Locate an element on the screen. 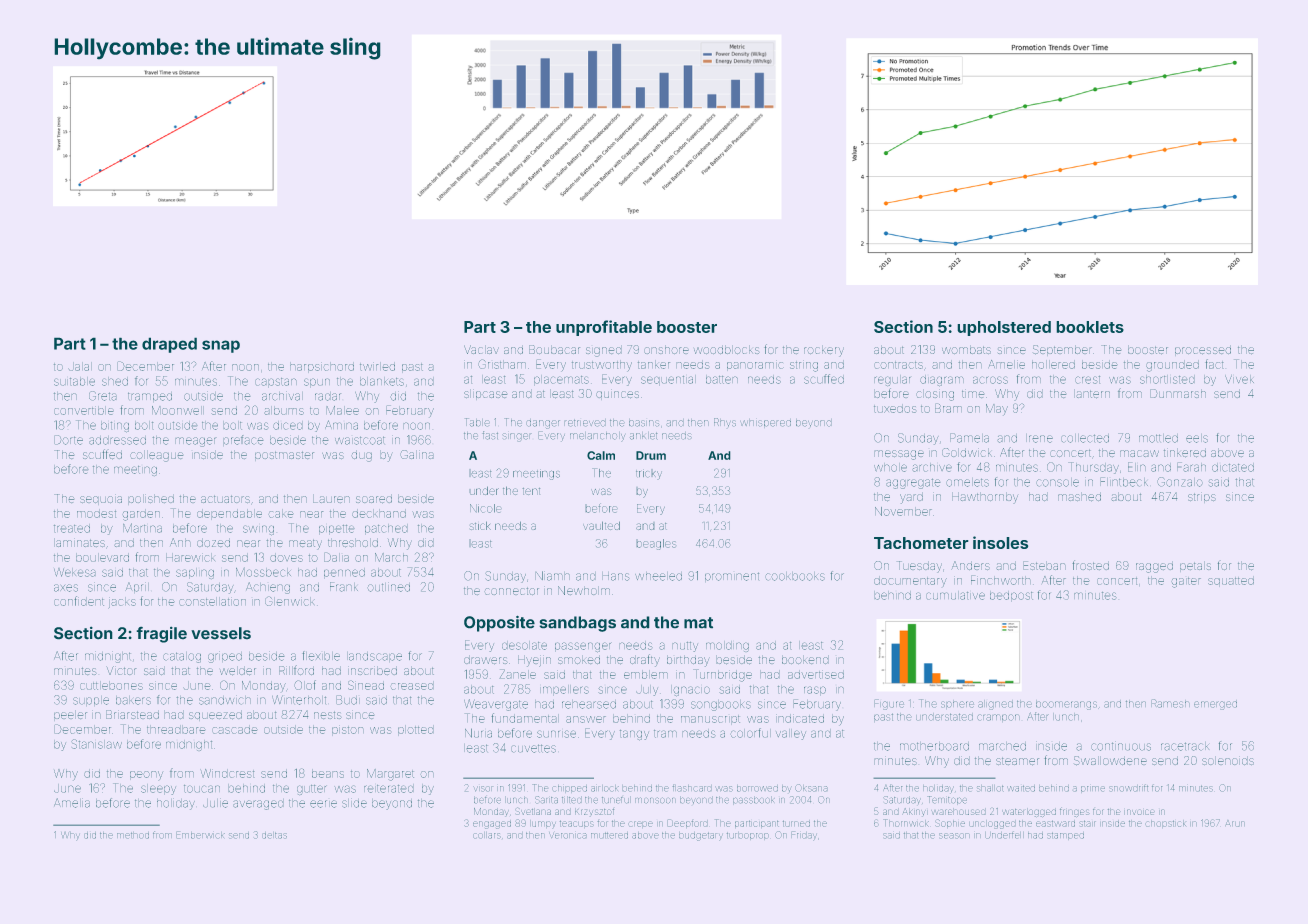 This screenshot has height=924, width=1308. desolate is located at coordinates (524, 646).
